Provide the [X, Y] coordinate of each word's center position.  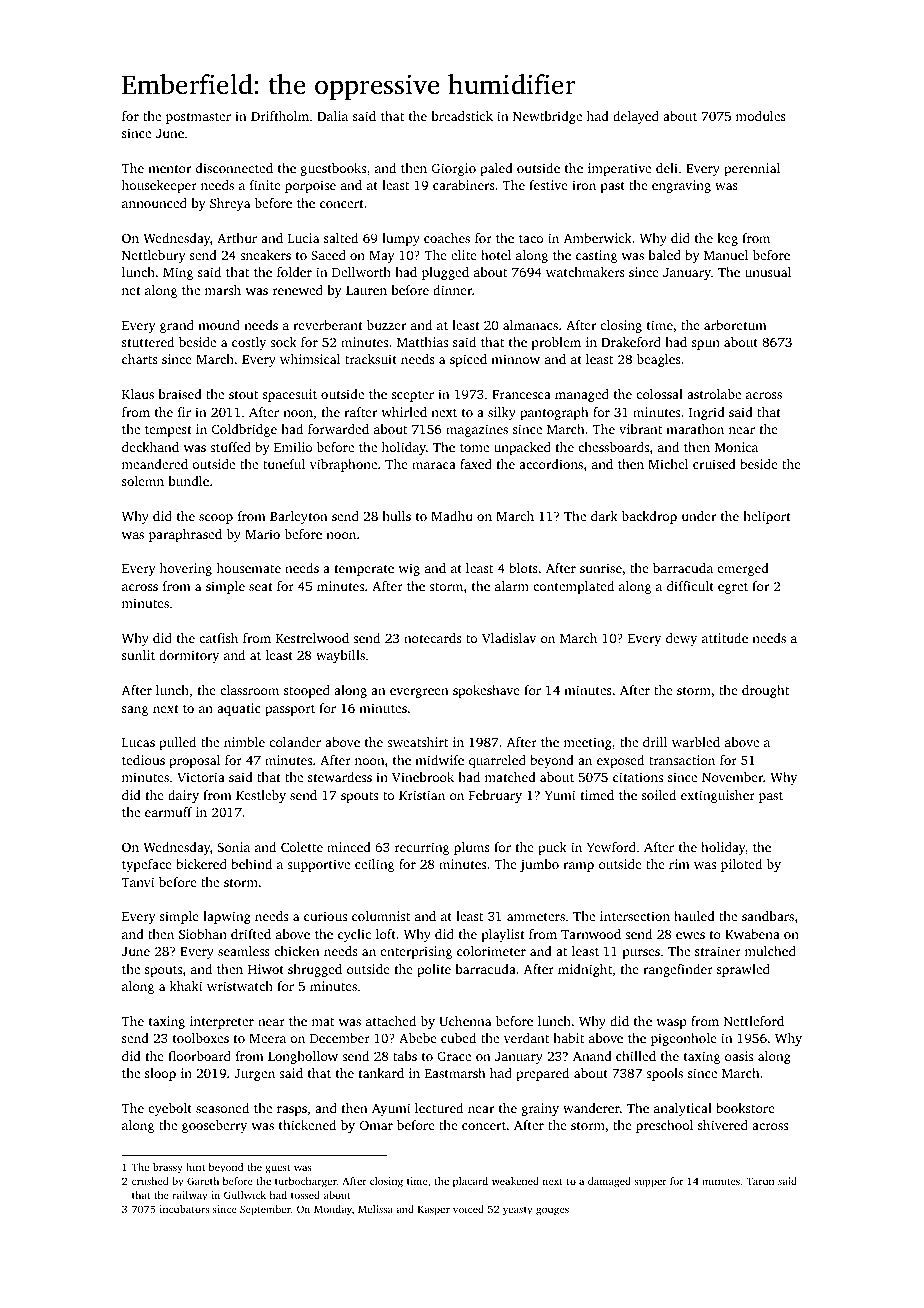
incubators [184, 1209]
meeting [588, 743]
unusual [768, 272]
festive [548, 185]
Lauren [366, 290]
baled [664, 255]
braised [180, 394]
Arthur [237, 238]
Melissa [375, 1209]
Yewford [611, 847]
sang [135, 711]
